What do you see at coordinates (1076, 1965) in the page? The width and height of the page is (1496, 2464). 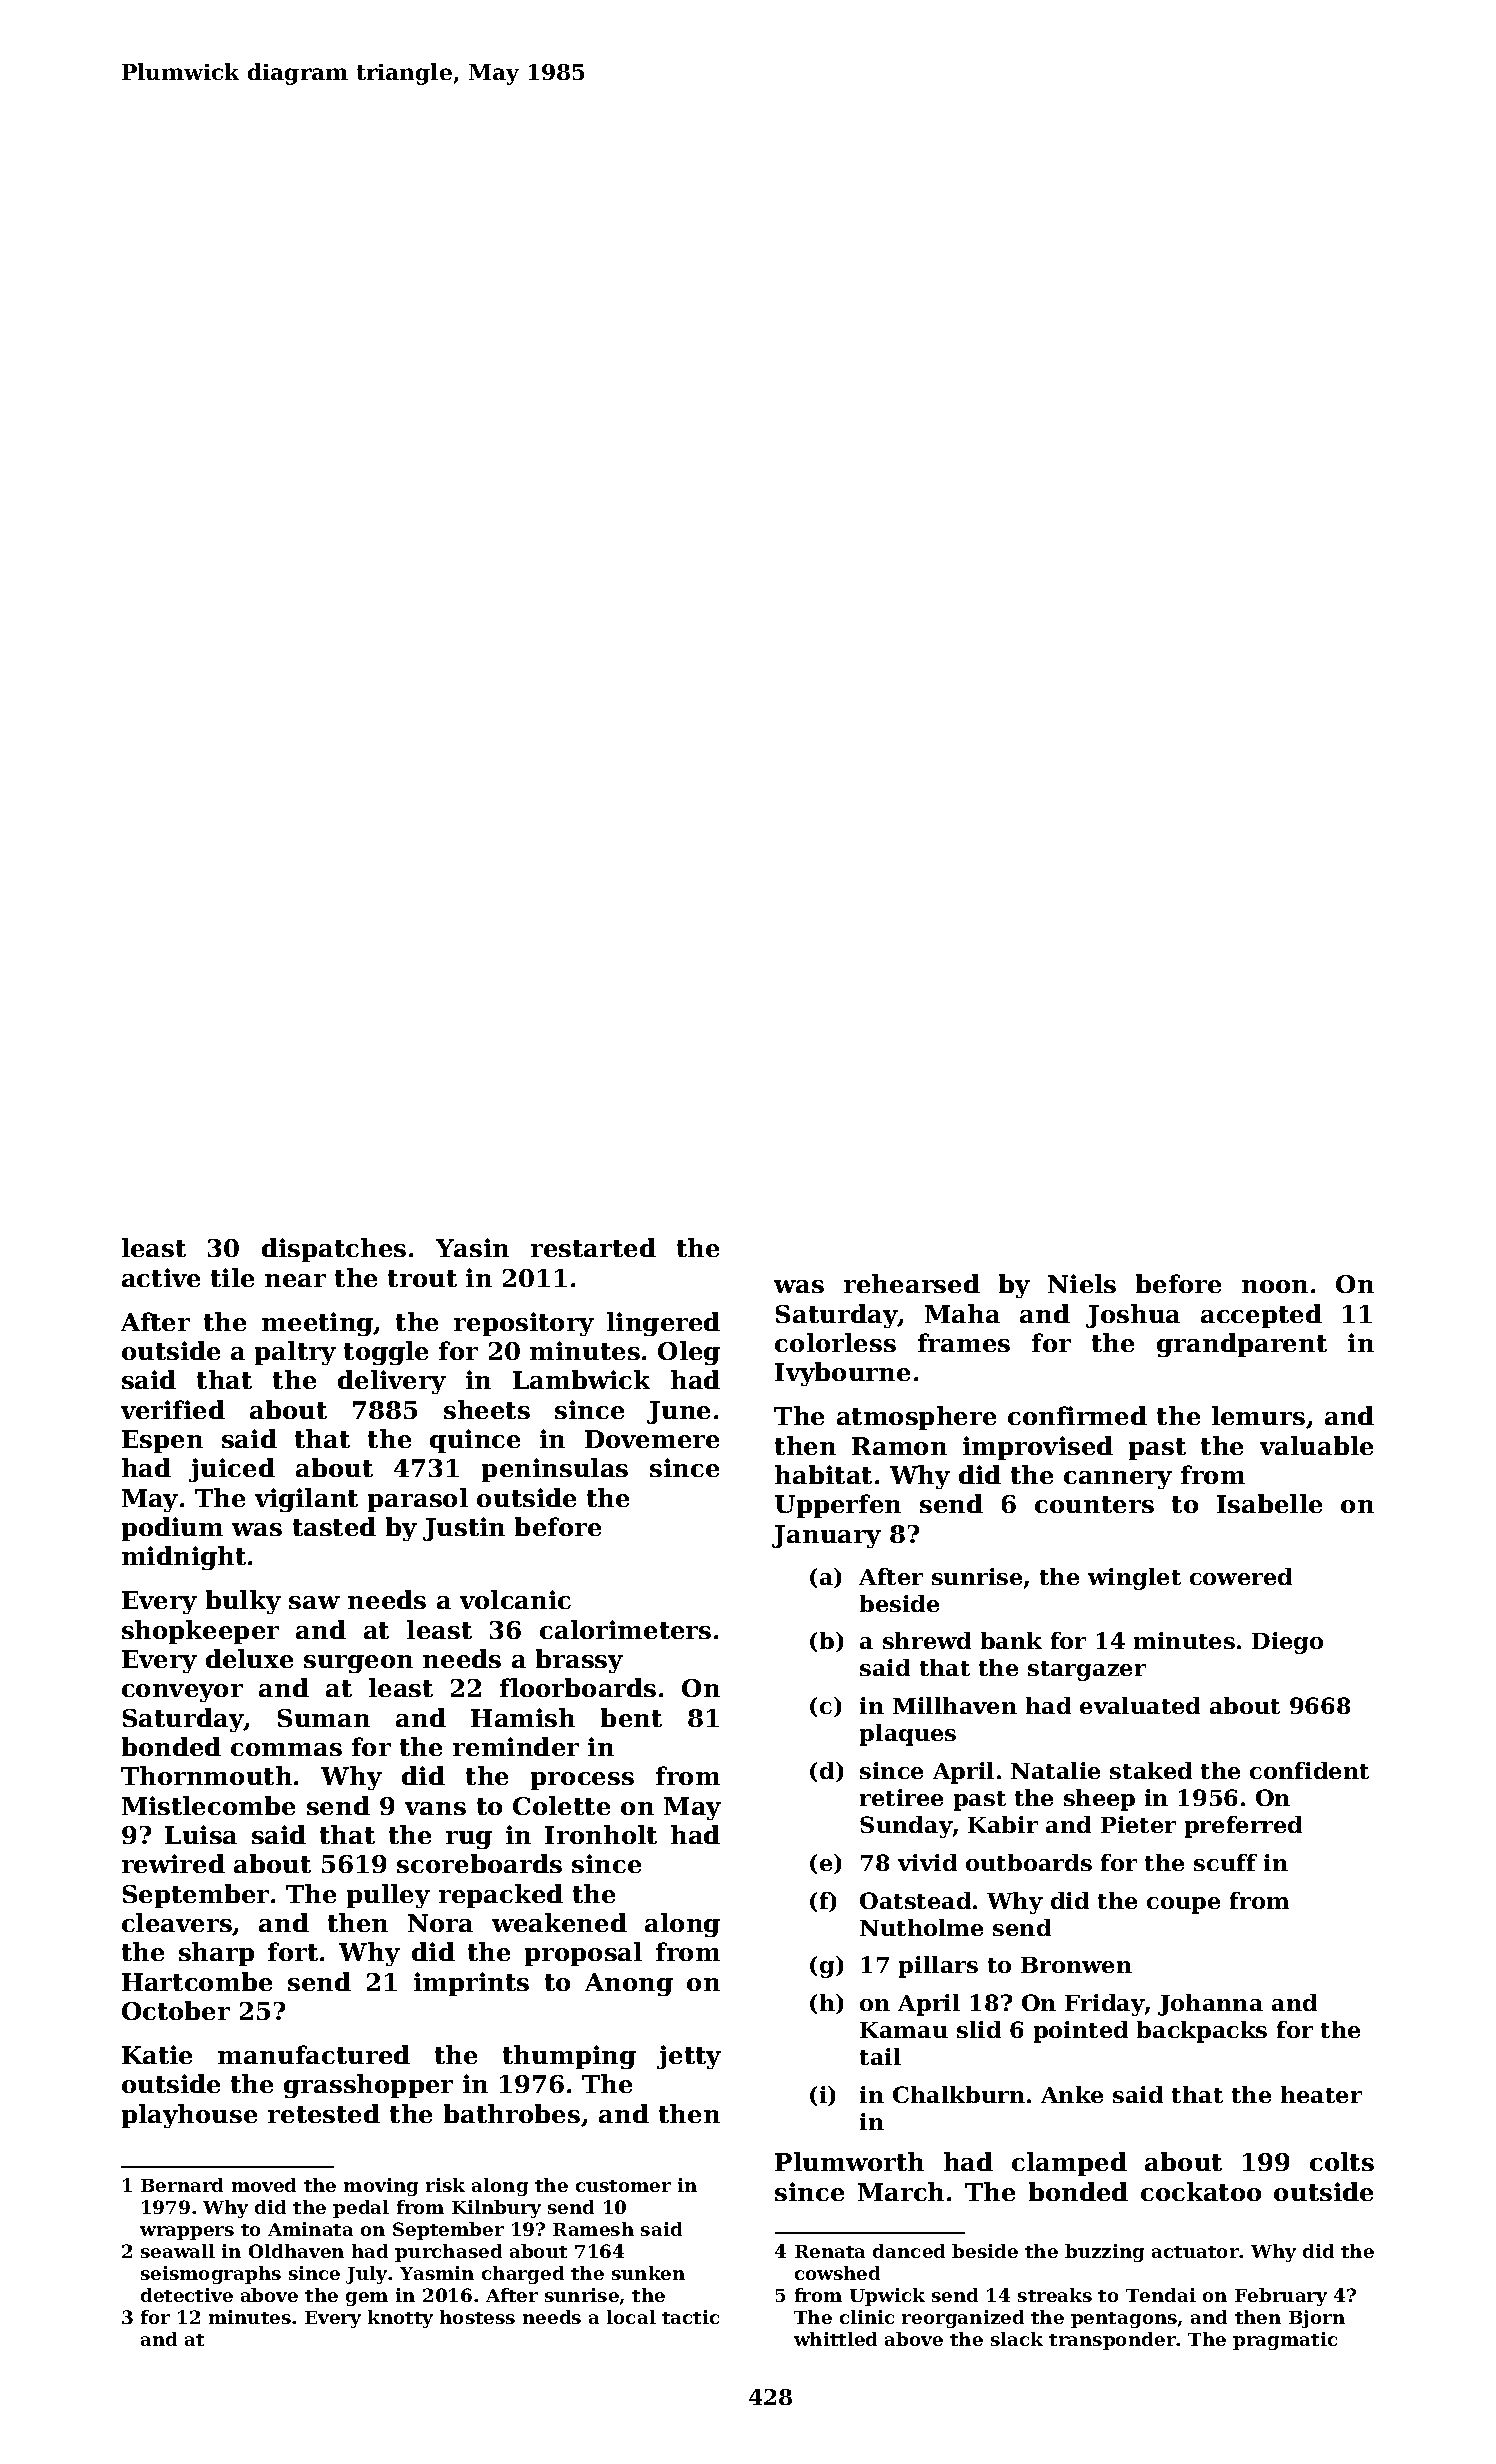 I see `Bronwen` at bounding box center [1076, 1965].
